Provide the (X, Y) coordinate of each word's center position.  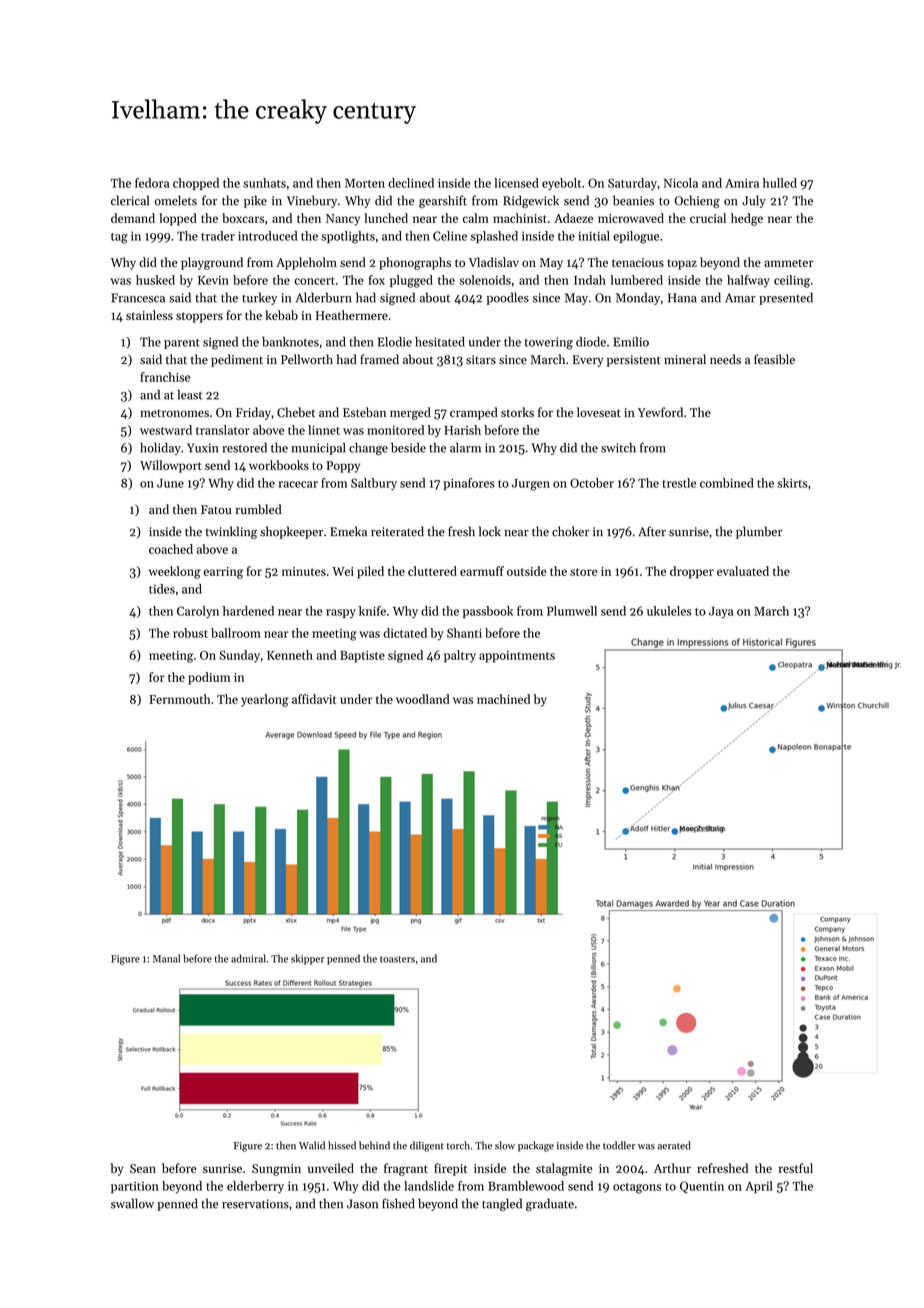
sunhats (264, 183)
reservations (255, 1204)
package (536, 1146)
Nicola (681, 183)
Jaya (721, 612)
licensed (516, 183)
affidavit (314, 699)
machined (503, 699)
